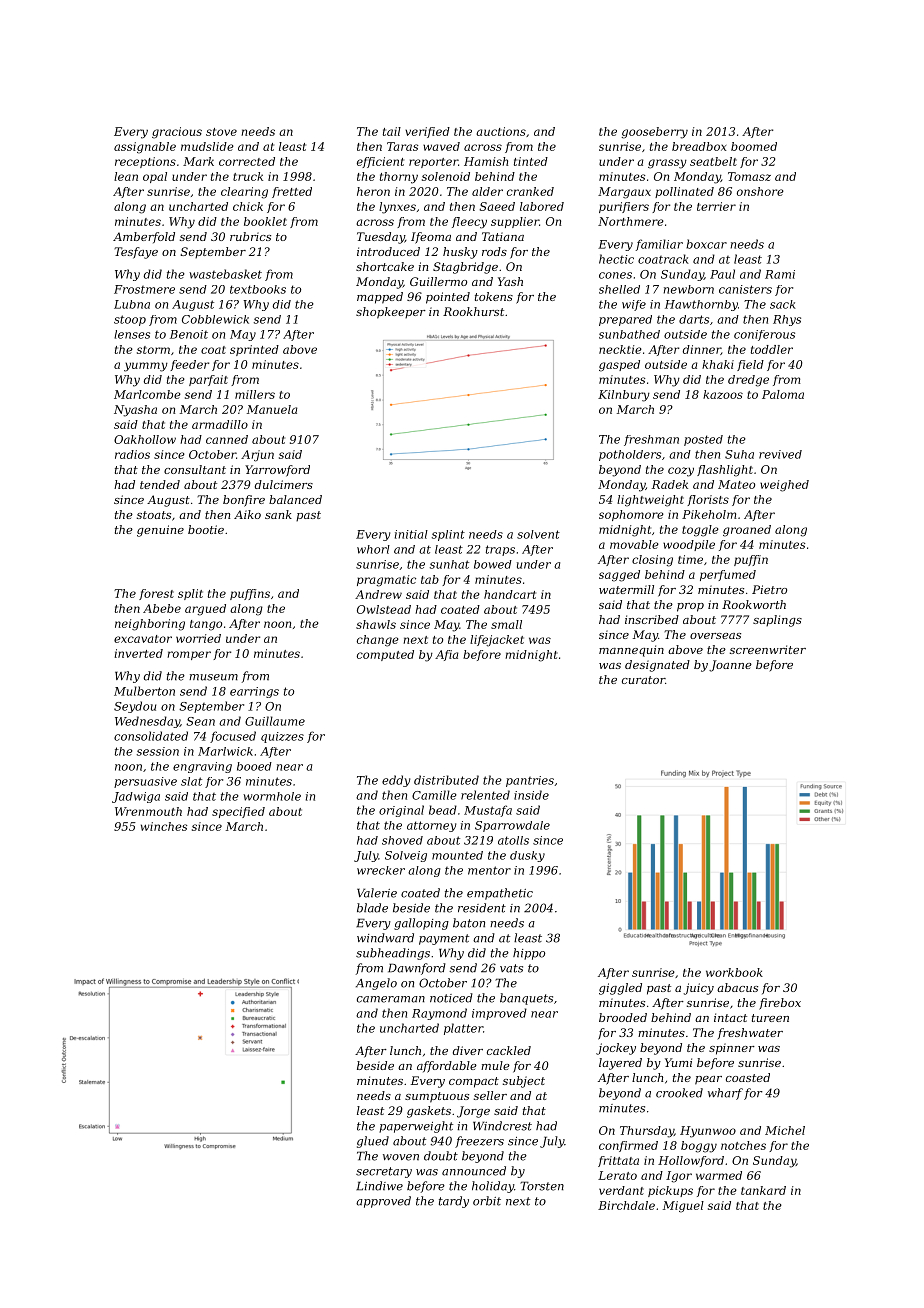  What do you see at coordinates (683, 1207) in the screenshot?
I see `Miguel` at bounding box center [683, 1207].
